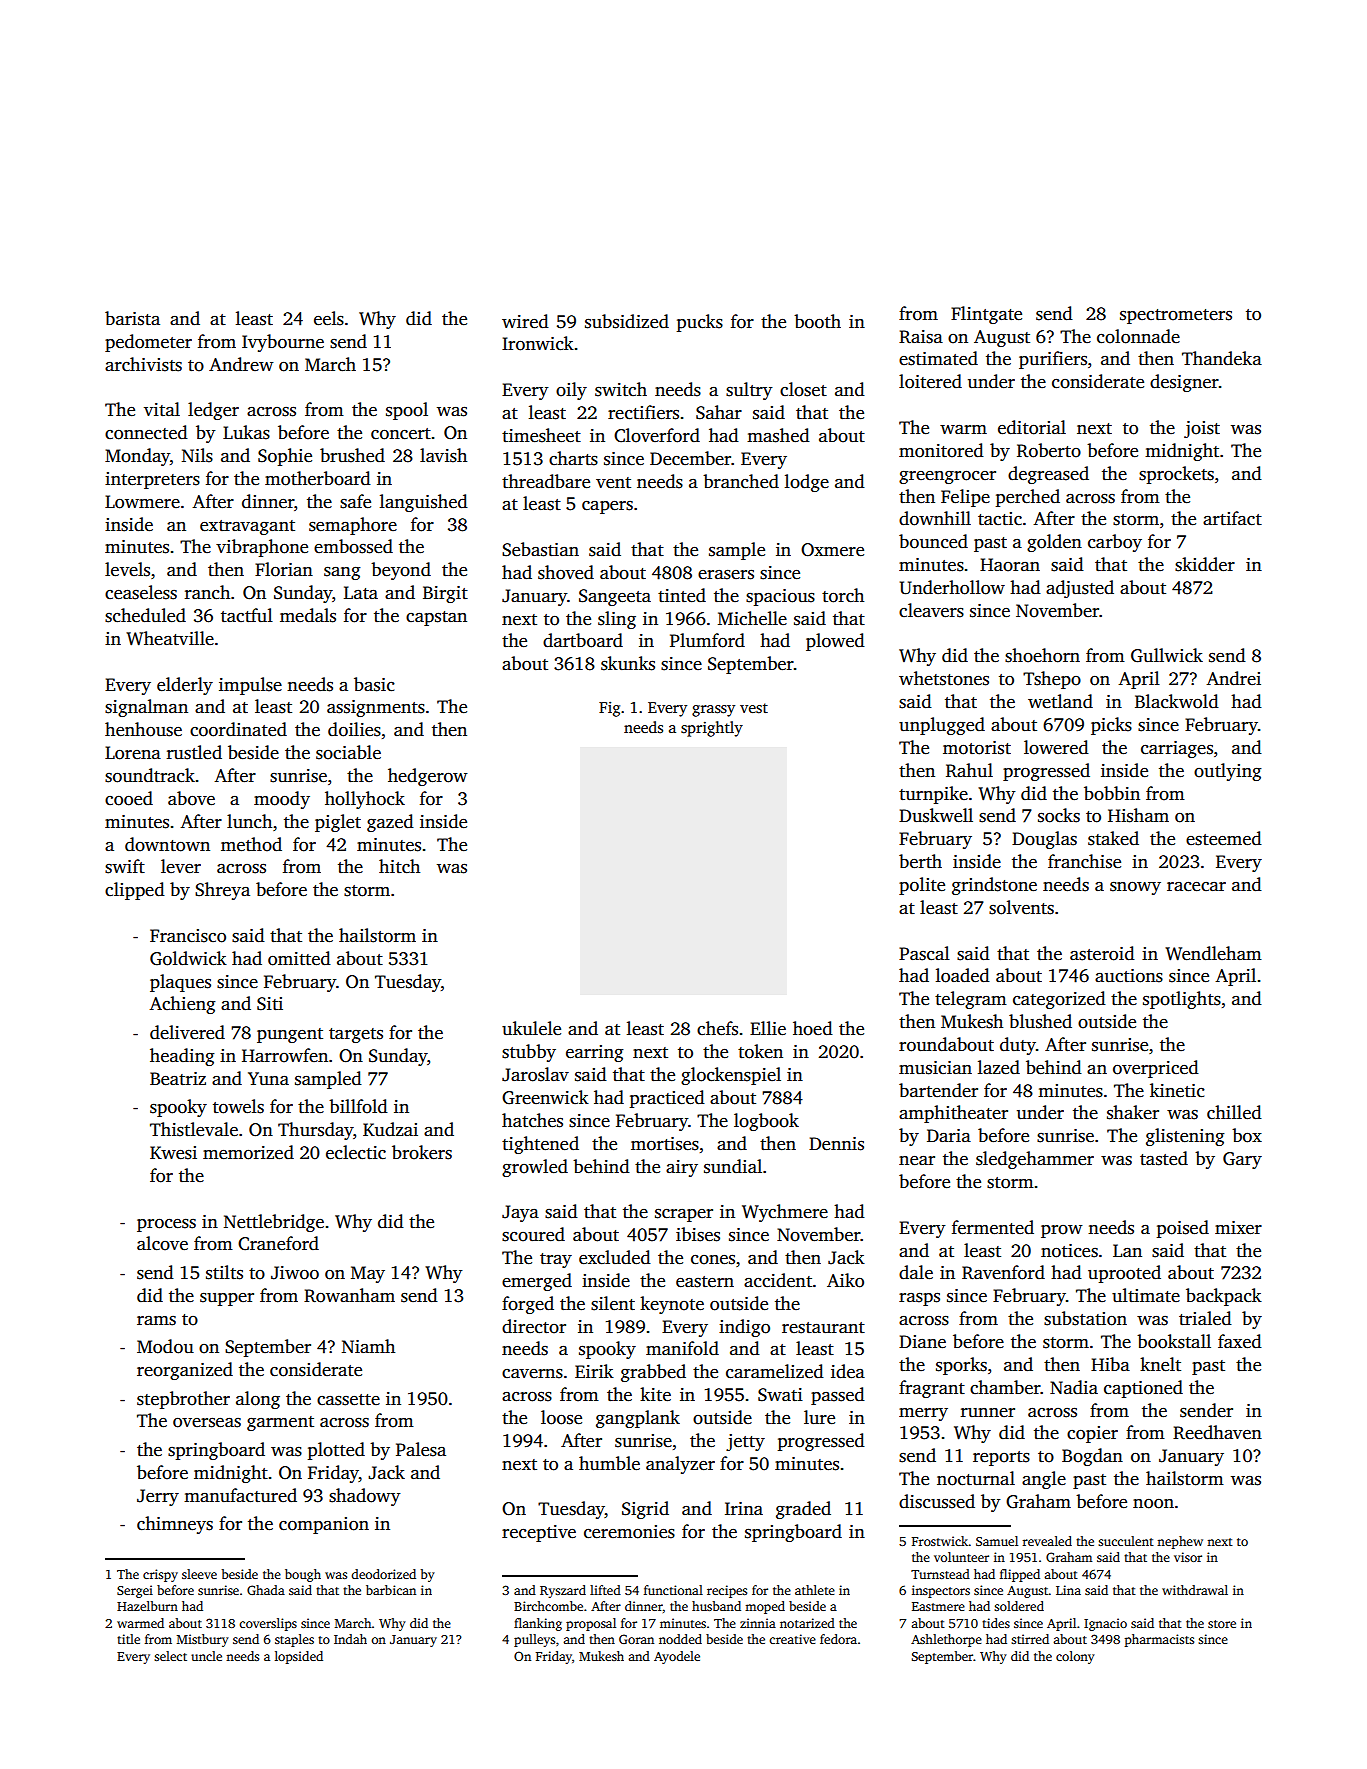  I want to click on hedgerow, so click(428, 777).
